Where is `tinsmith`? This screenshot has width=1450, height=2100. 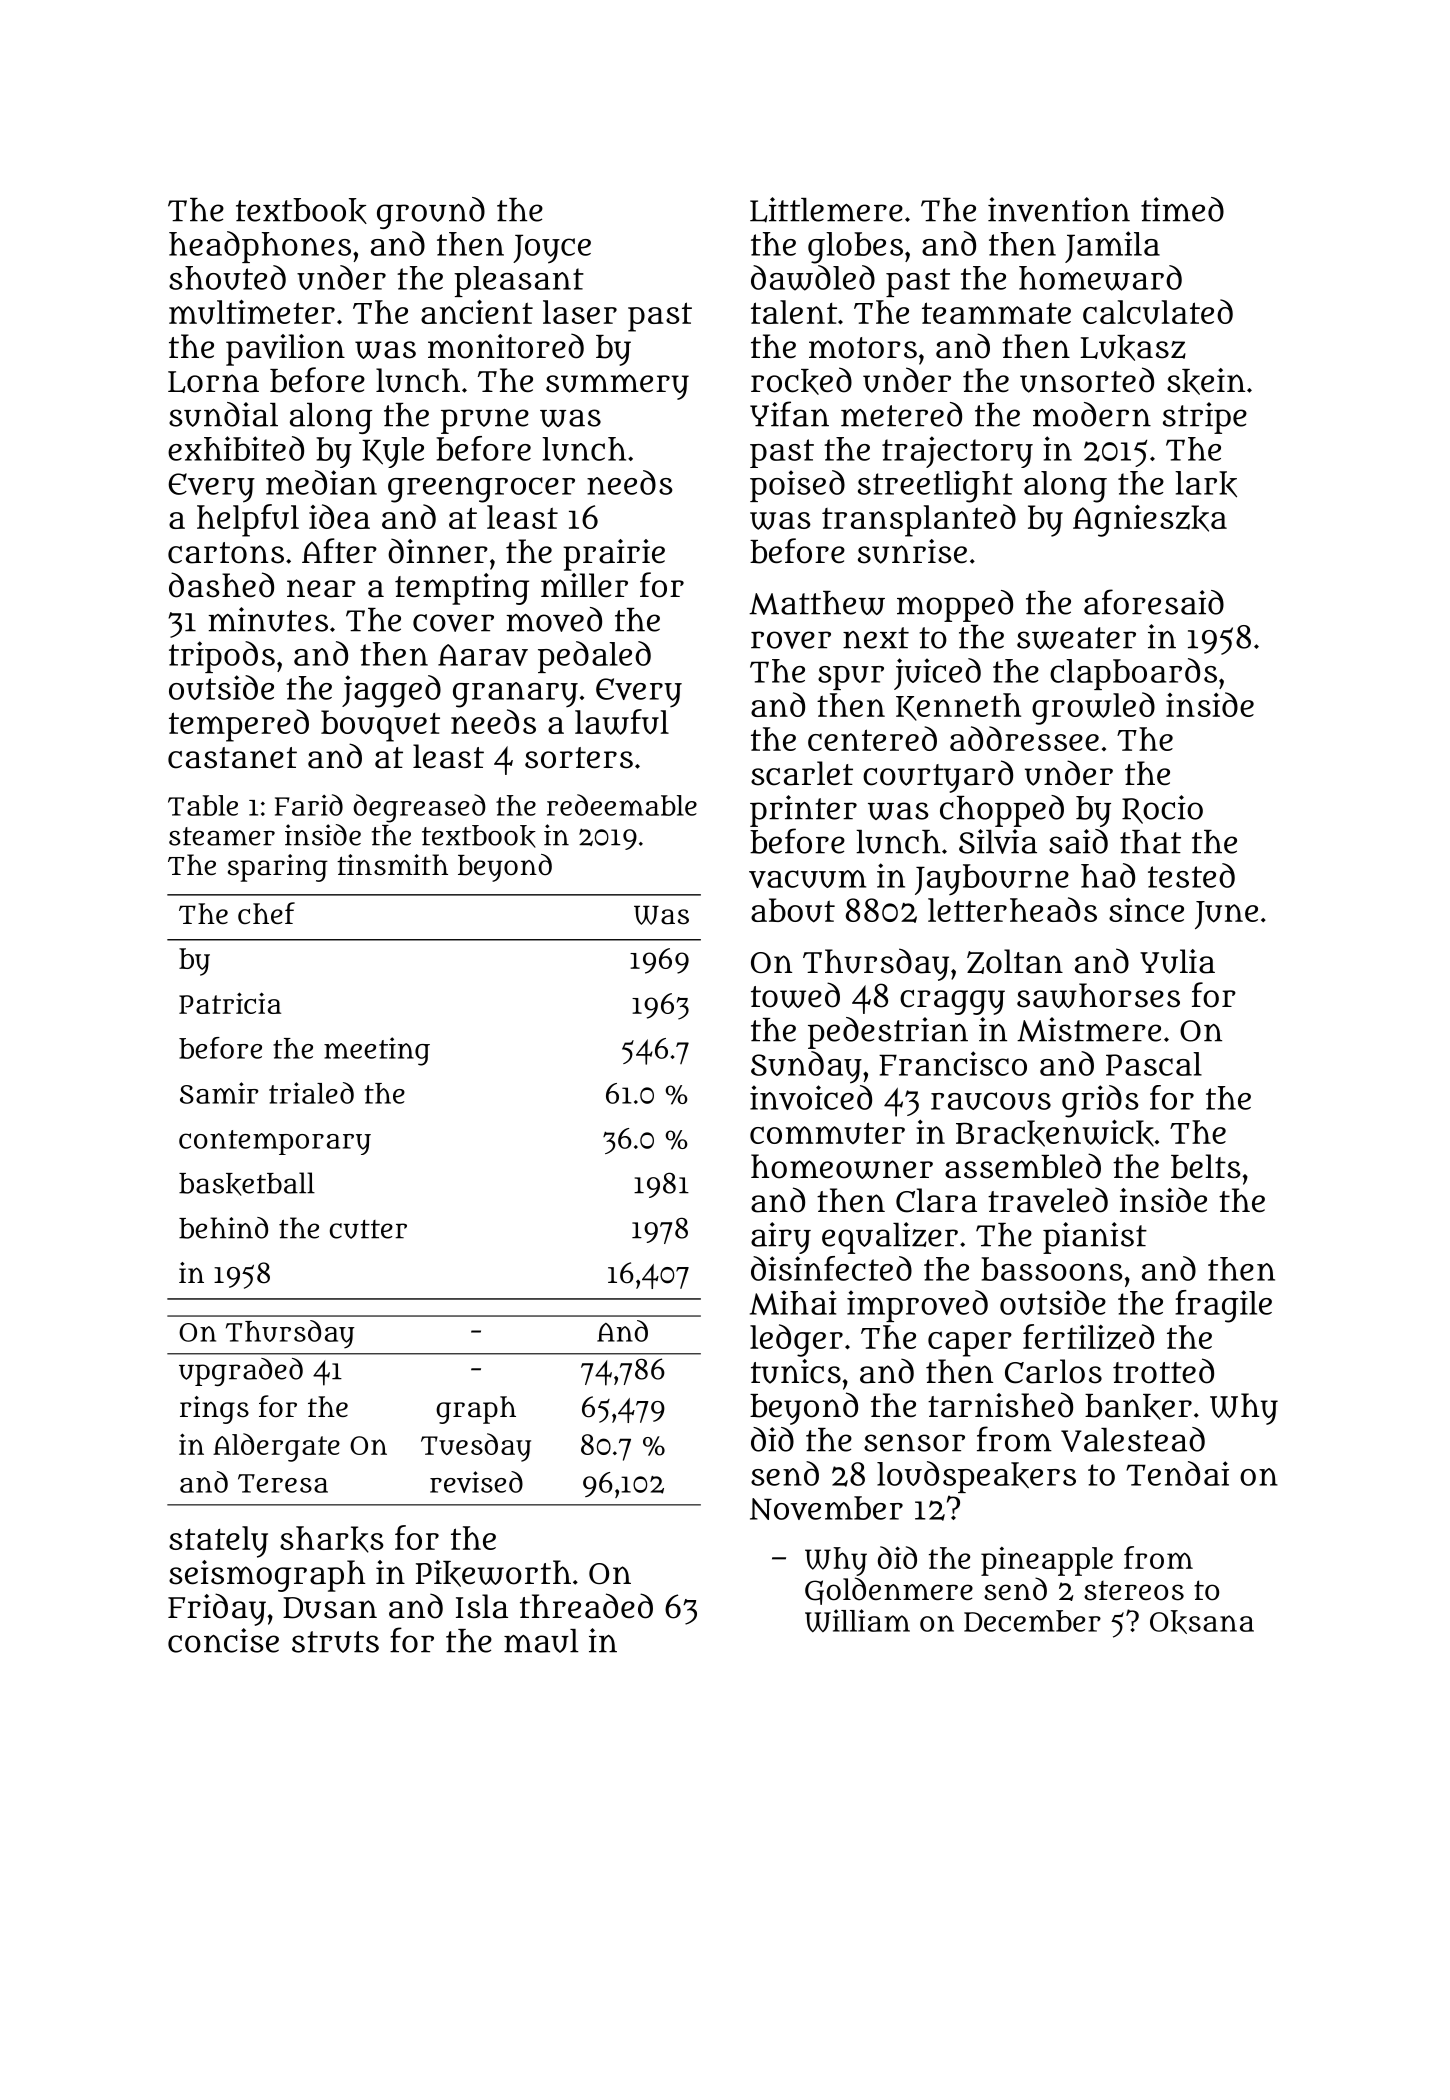 tinsmith is located at coordinates (392, 864).
